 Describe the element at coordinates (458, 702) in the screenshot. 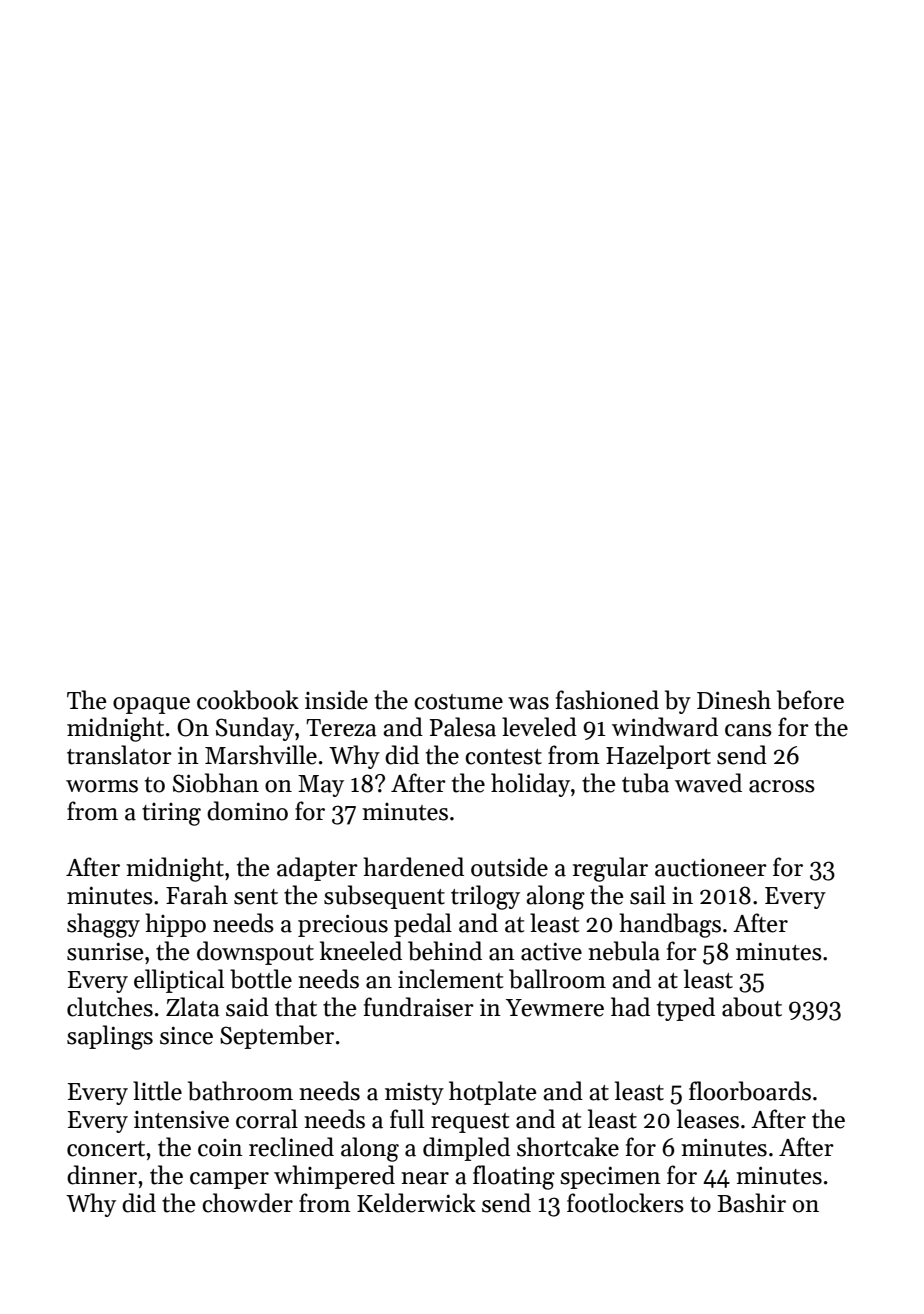

I see `costume` at that location.
